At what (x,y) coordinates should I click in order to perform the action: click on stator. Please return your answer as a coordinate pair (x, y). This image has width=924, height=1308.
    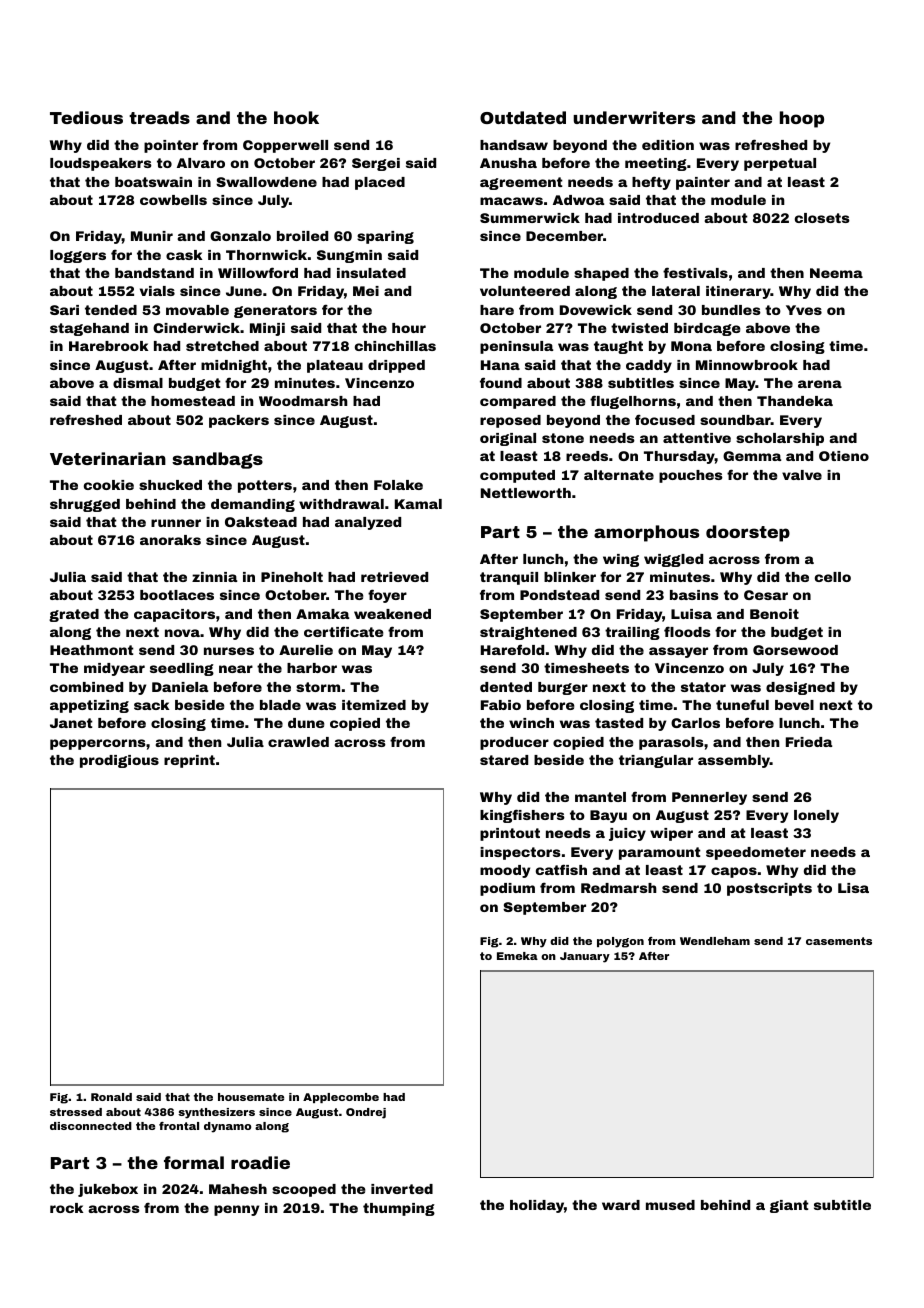
    Looking at the image, I should click on (703, 687).
